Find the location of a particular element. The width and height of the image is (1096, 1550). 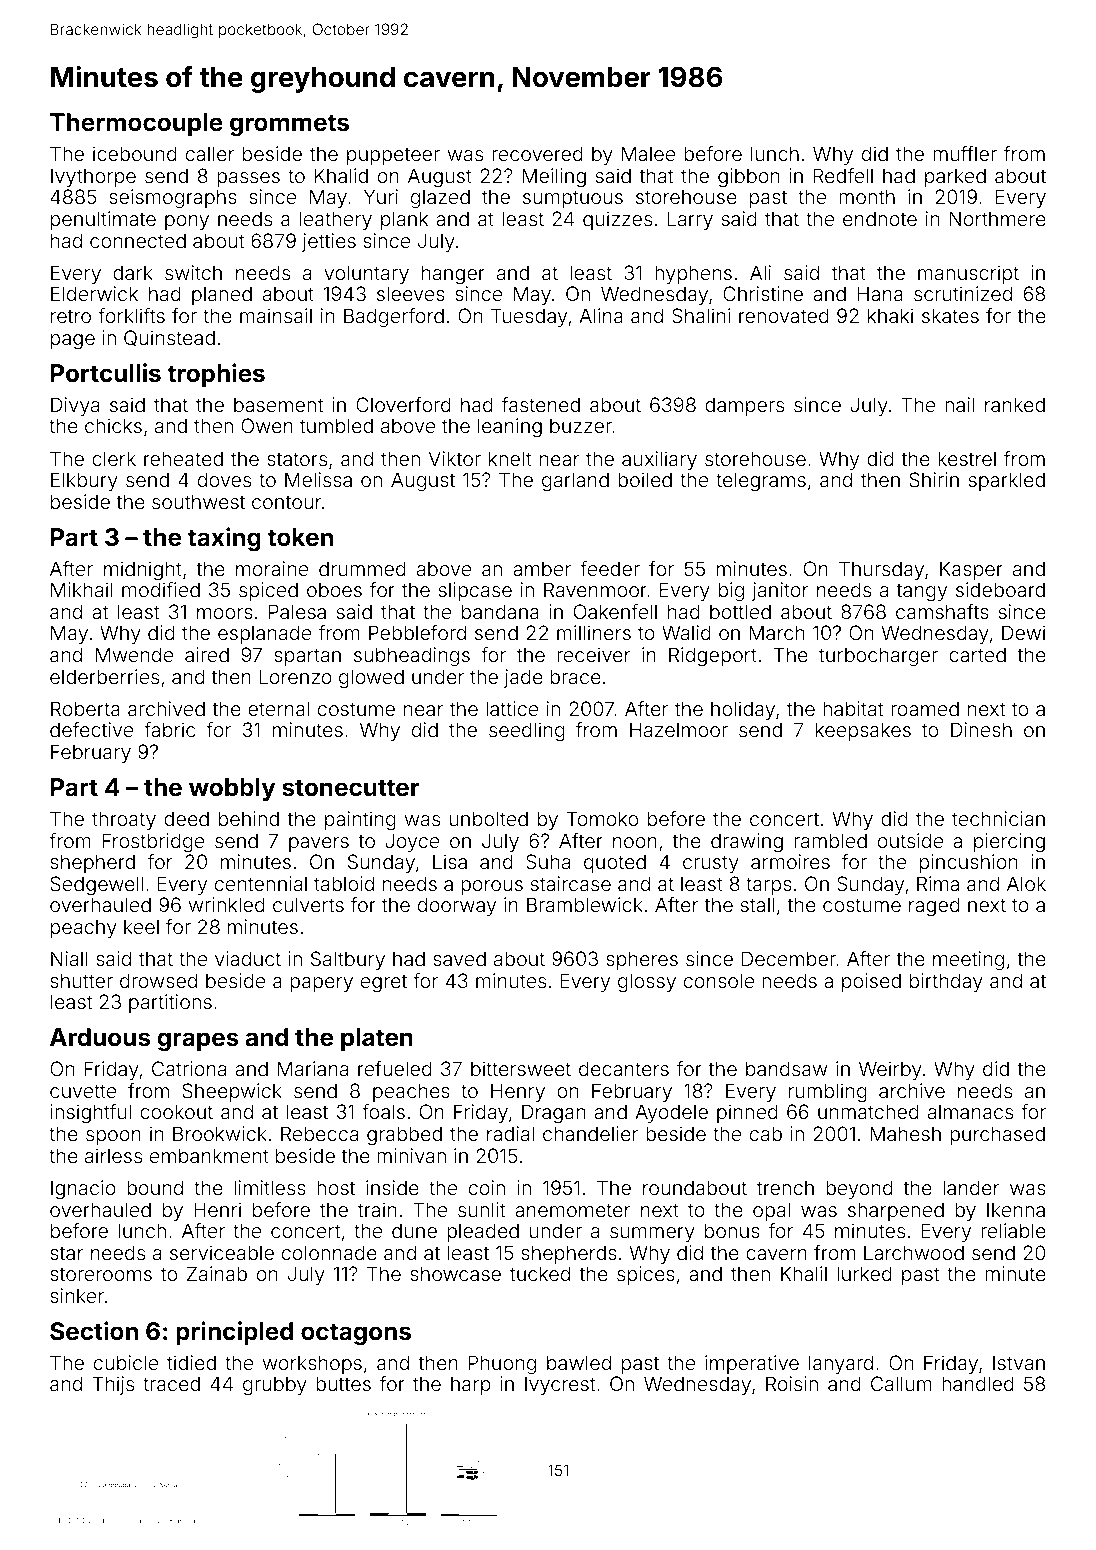

muffler is located at coordinates (965, 153).
